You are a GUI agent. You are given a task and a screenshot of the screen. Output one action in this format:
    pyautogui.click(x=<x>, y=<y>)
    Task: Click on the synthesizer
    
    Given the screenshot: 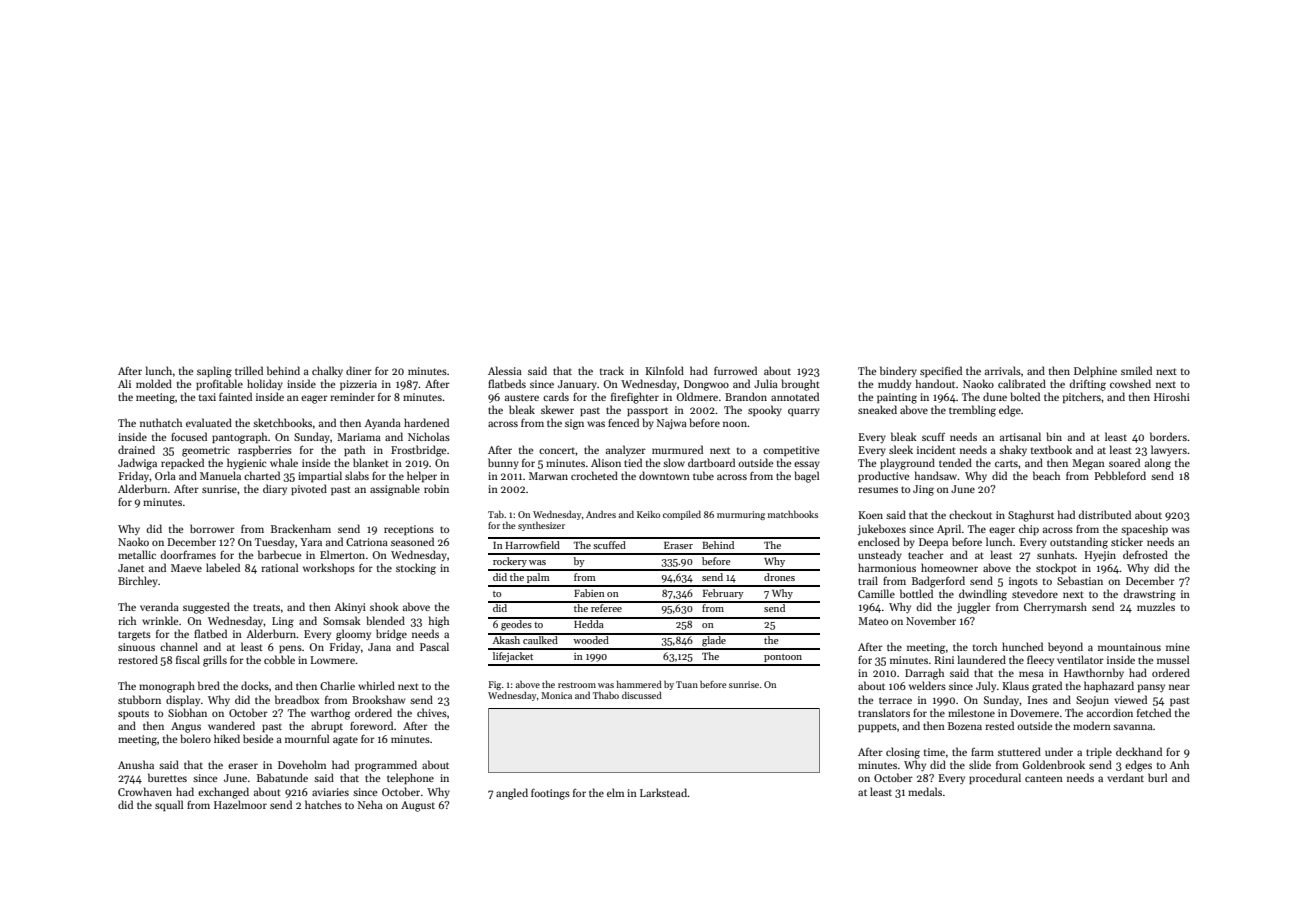 What is the action you would take?
    pyautogui.click(x=541, y=526)
